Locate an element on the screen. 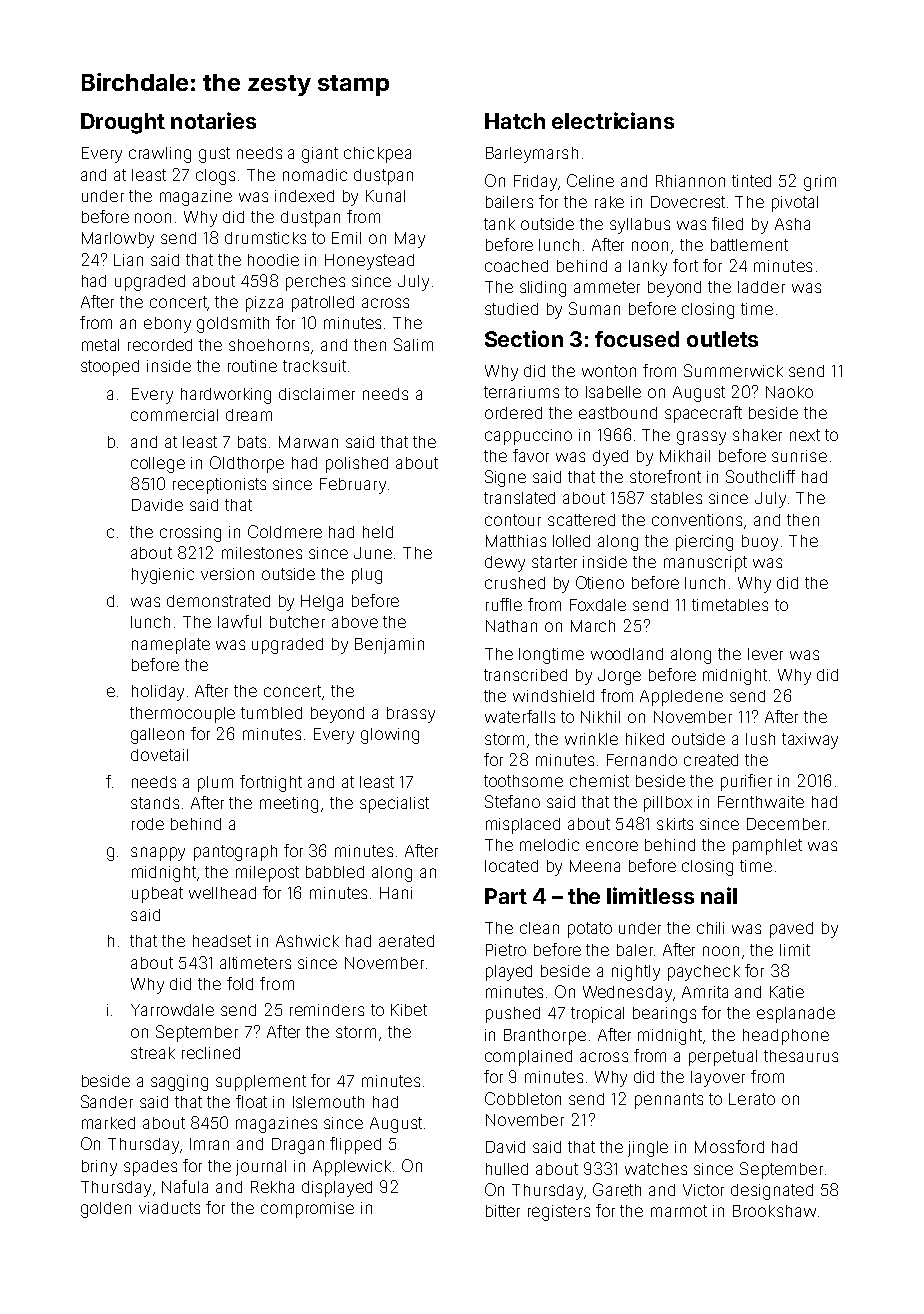 The image size is (924, 1314). Appledene is located at coordinates (681, 698).
